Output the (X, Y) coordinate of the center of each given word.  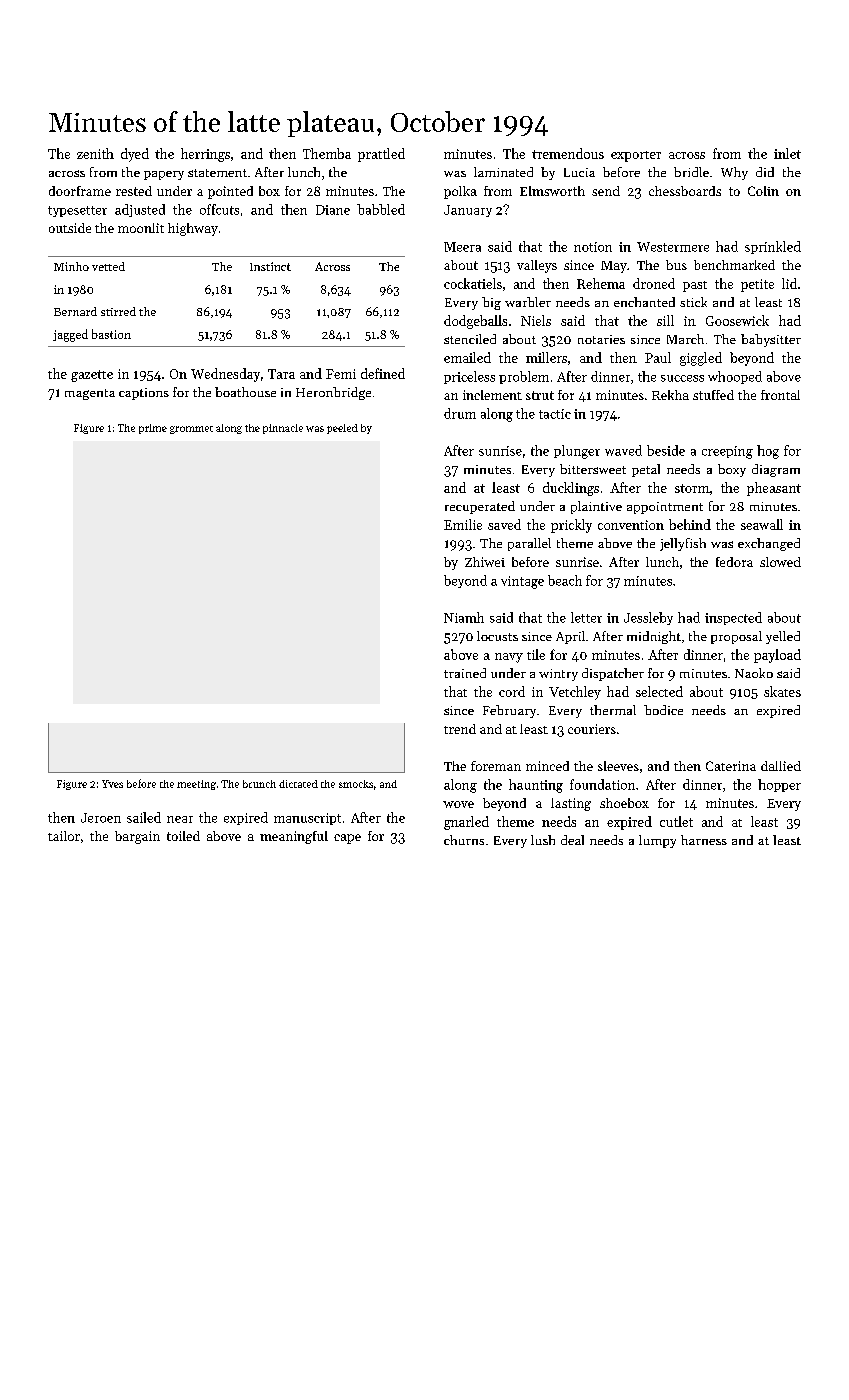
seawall (762, 524)
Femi (341, 374)
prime (153, 429)
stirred (118, 311)
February (509, 711)
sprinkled (773, 247)
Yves (112, 784)
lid (789, 283)
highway (193, 229)
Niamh (464, 617)
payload (777, 656)
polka (460, 192)
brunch (259, 784)
